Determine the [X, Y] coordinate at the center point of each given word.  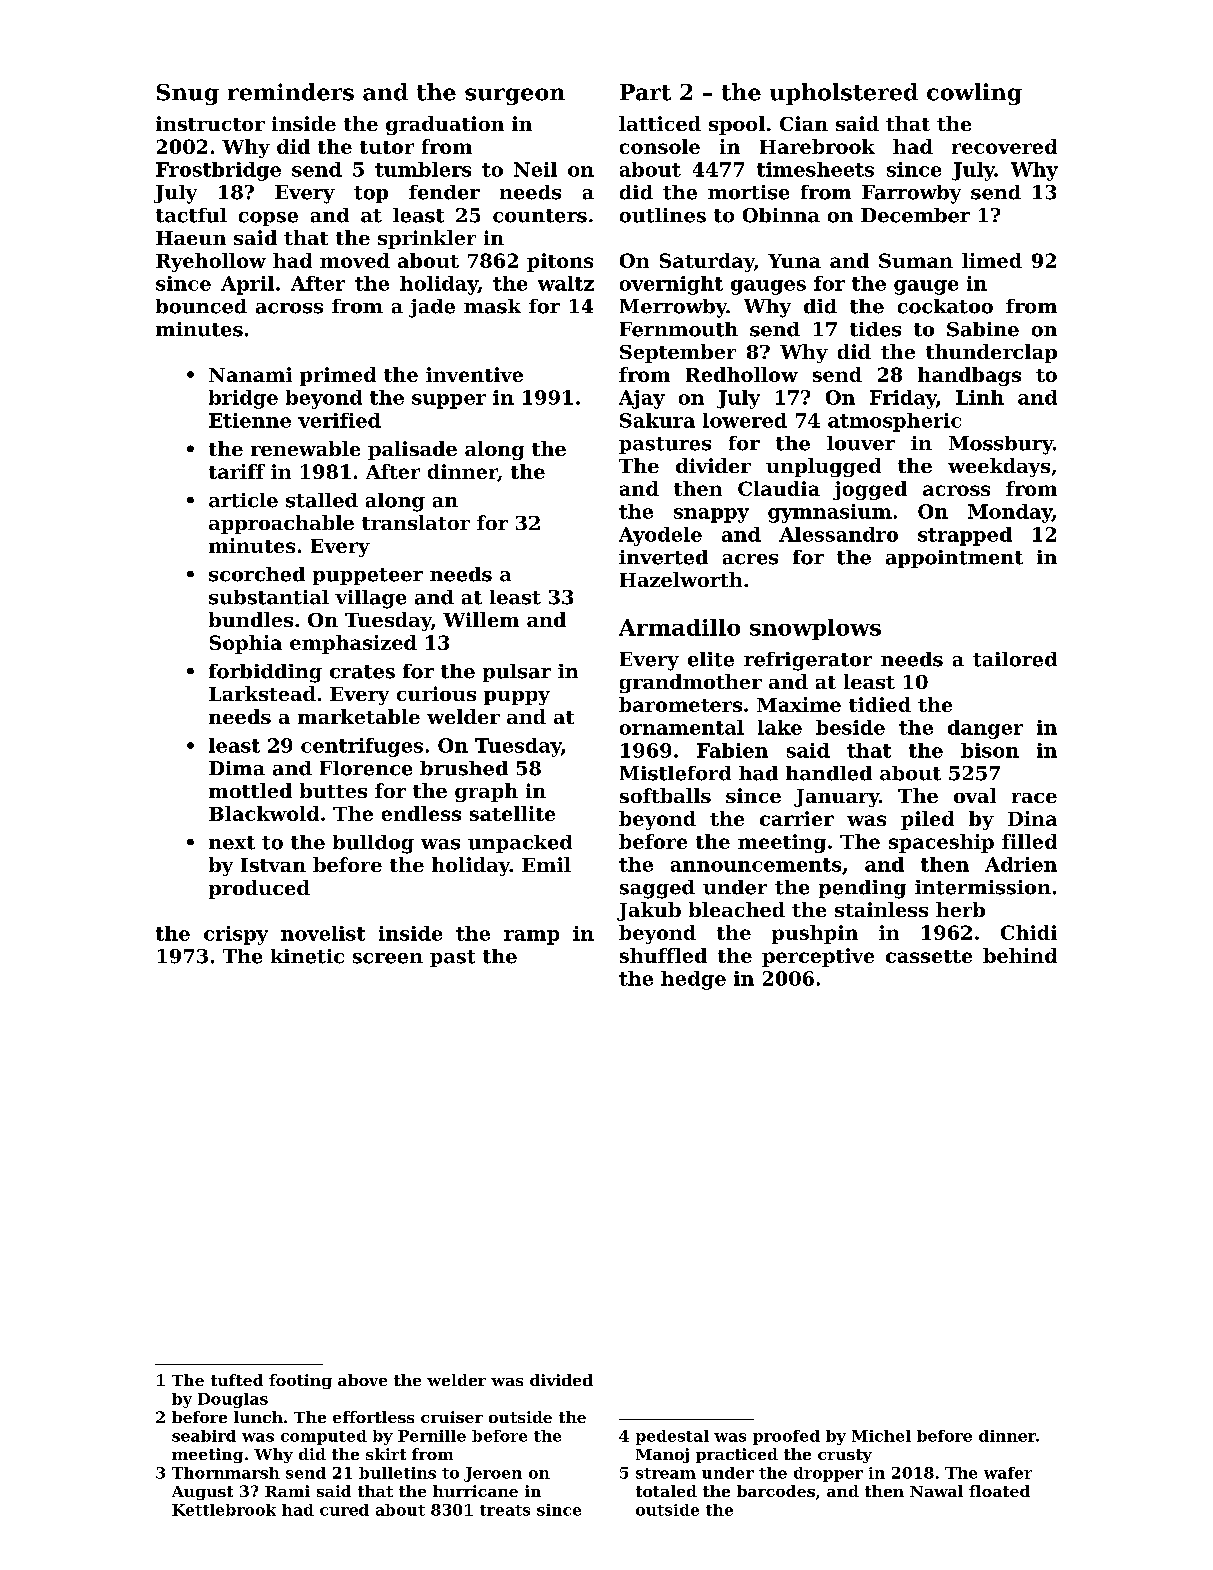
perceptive [818, 957]
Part [645, 92]
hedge [693, 980]
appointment [954, 559]
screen [388, 958]
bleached [737, 909]
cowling [974, 94]
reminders [291, 92]
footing [300, 1381]
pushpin [815, 934]
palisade [412, 450]
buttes [333, 790]
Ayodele [660, 536]
